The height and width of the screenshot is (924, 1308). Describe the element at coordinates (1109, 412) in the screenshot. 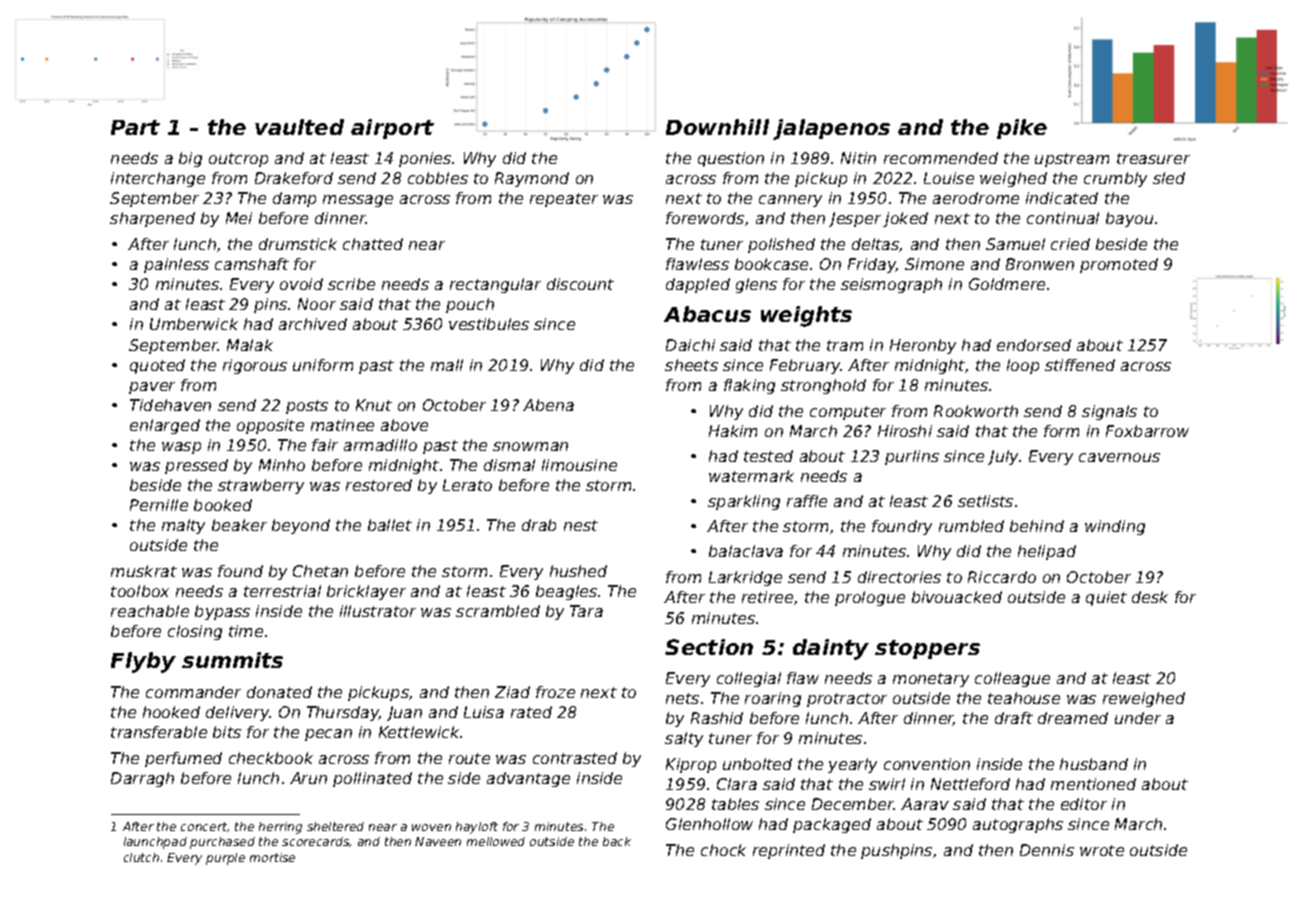

I see `signals` at that location.
